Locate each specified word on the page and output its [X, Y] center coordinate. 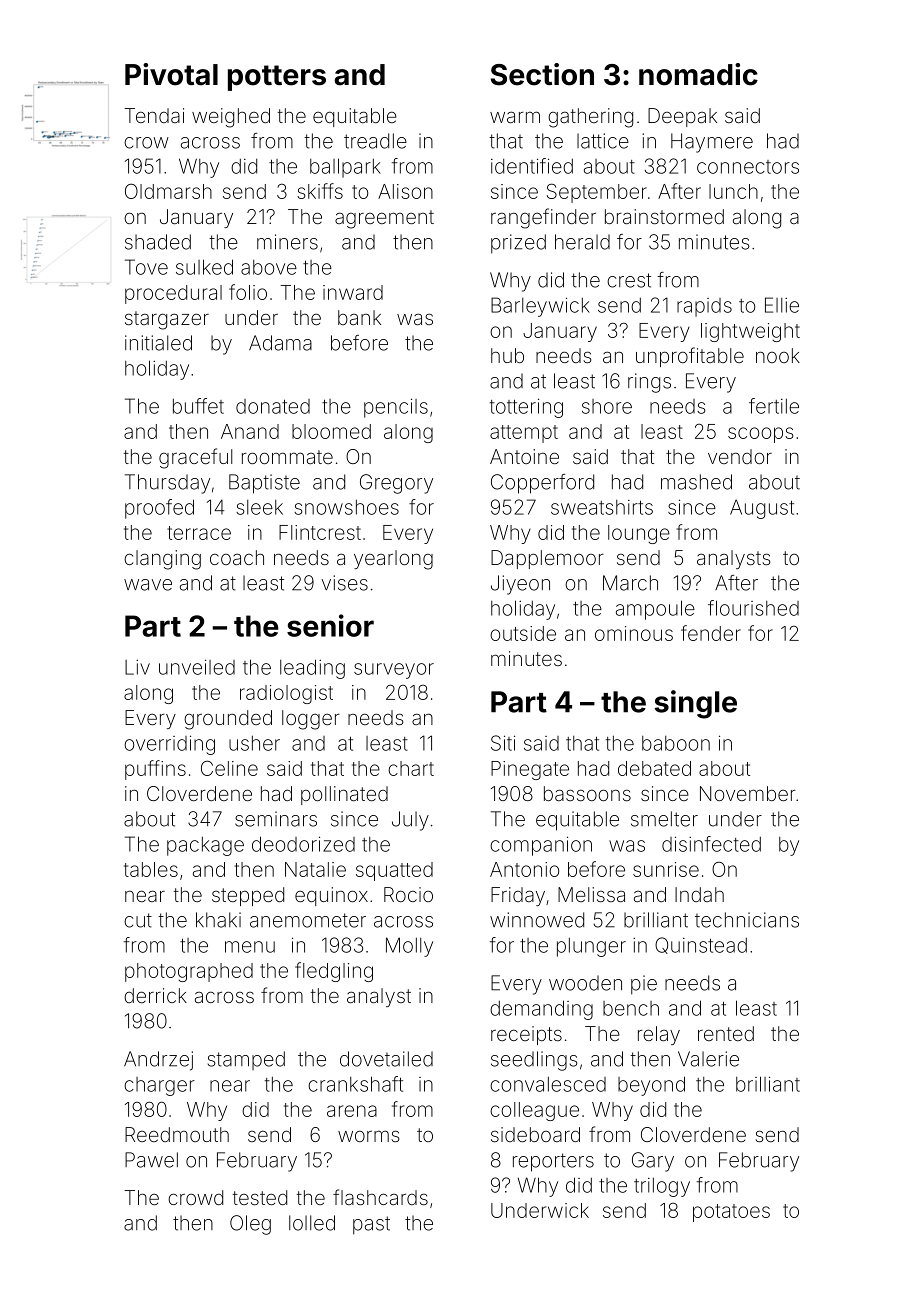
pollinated [344, 795]
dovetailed [386, 1059]
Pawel [151, 1160]
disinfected [711, 844]
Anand [250, 431]
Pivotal [171, 74]
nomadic [698, 74]
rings [649, 383]
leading [312, 669]
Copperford [542, 484]
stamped [246, 1060]
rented [726, 1033]
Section [542, 74]
